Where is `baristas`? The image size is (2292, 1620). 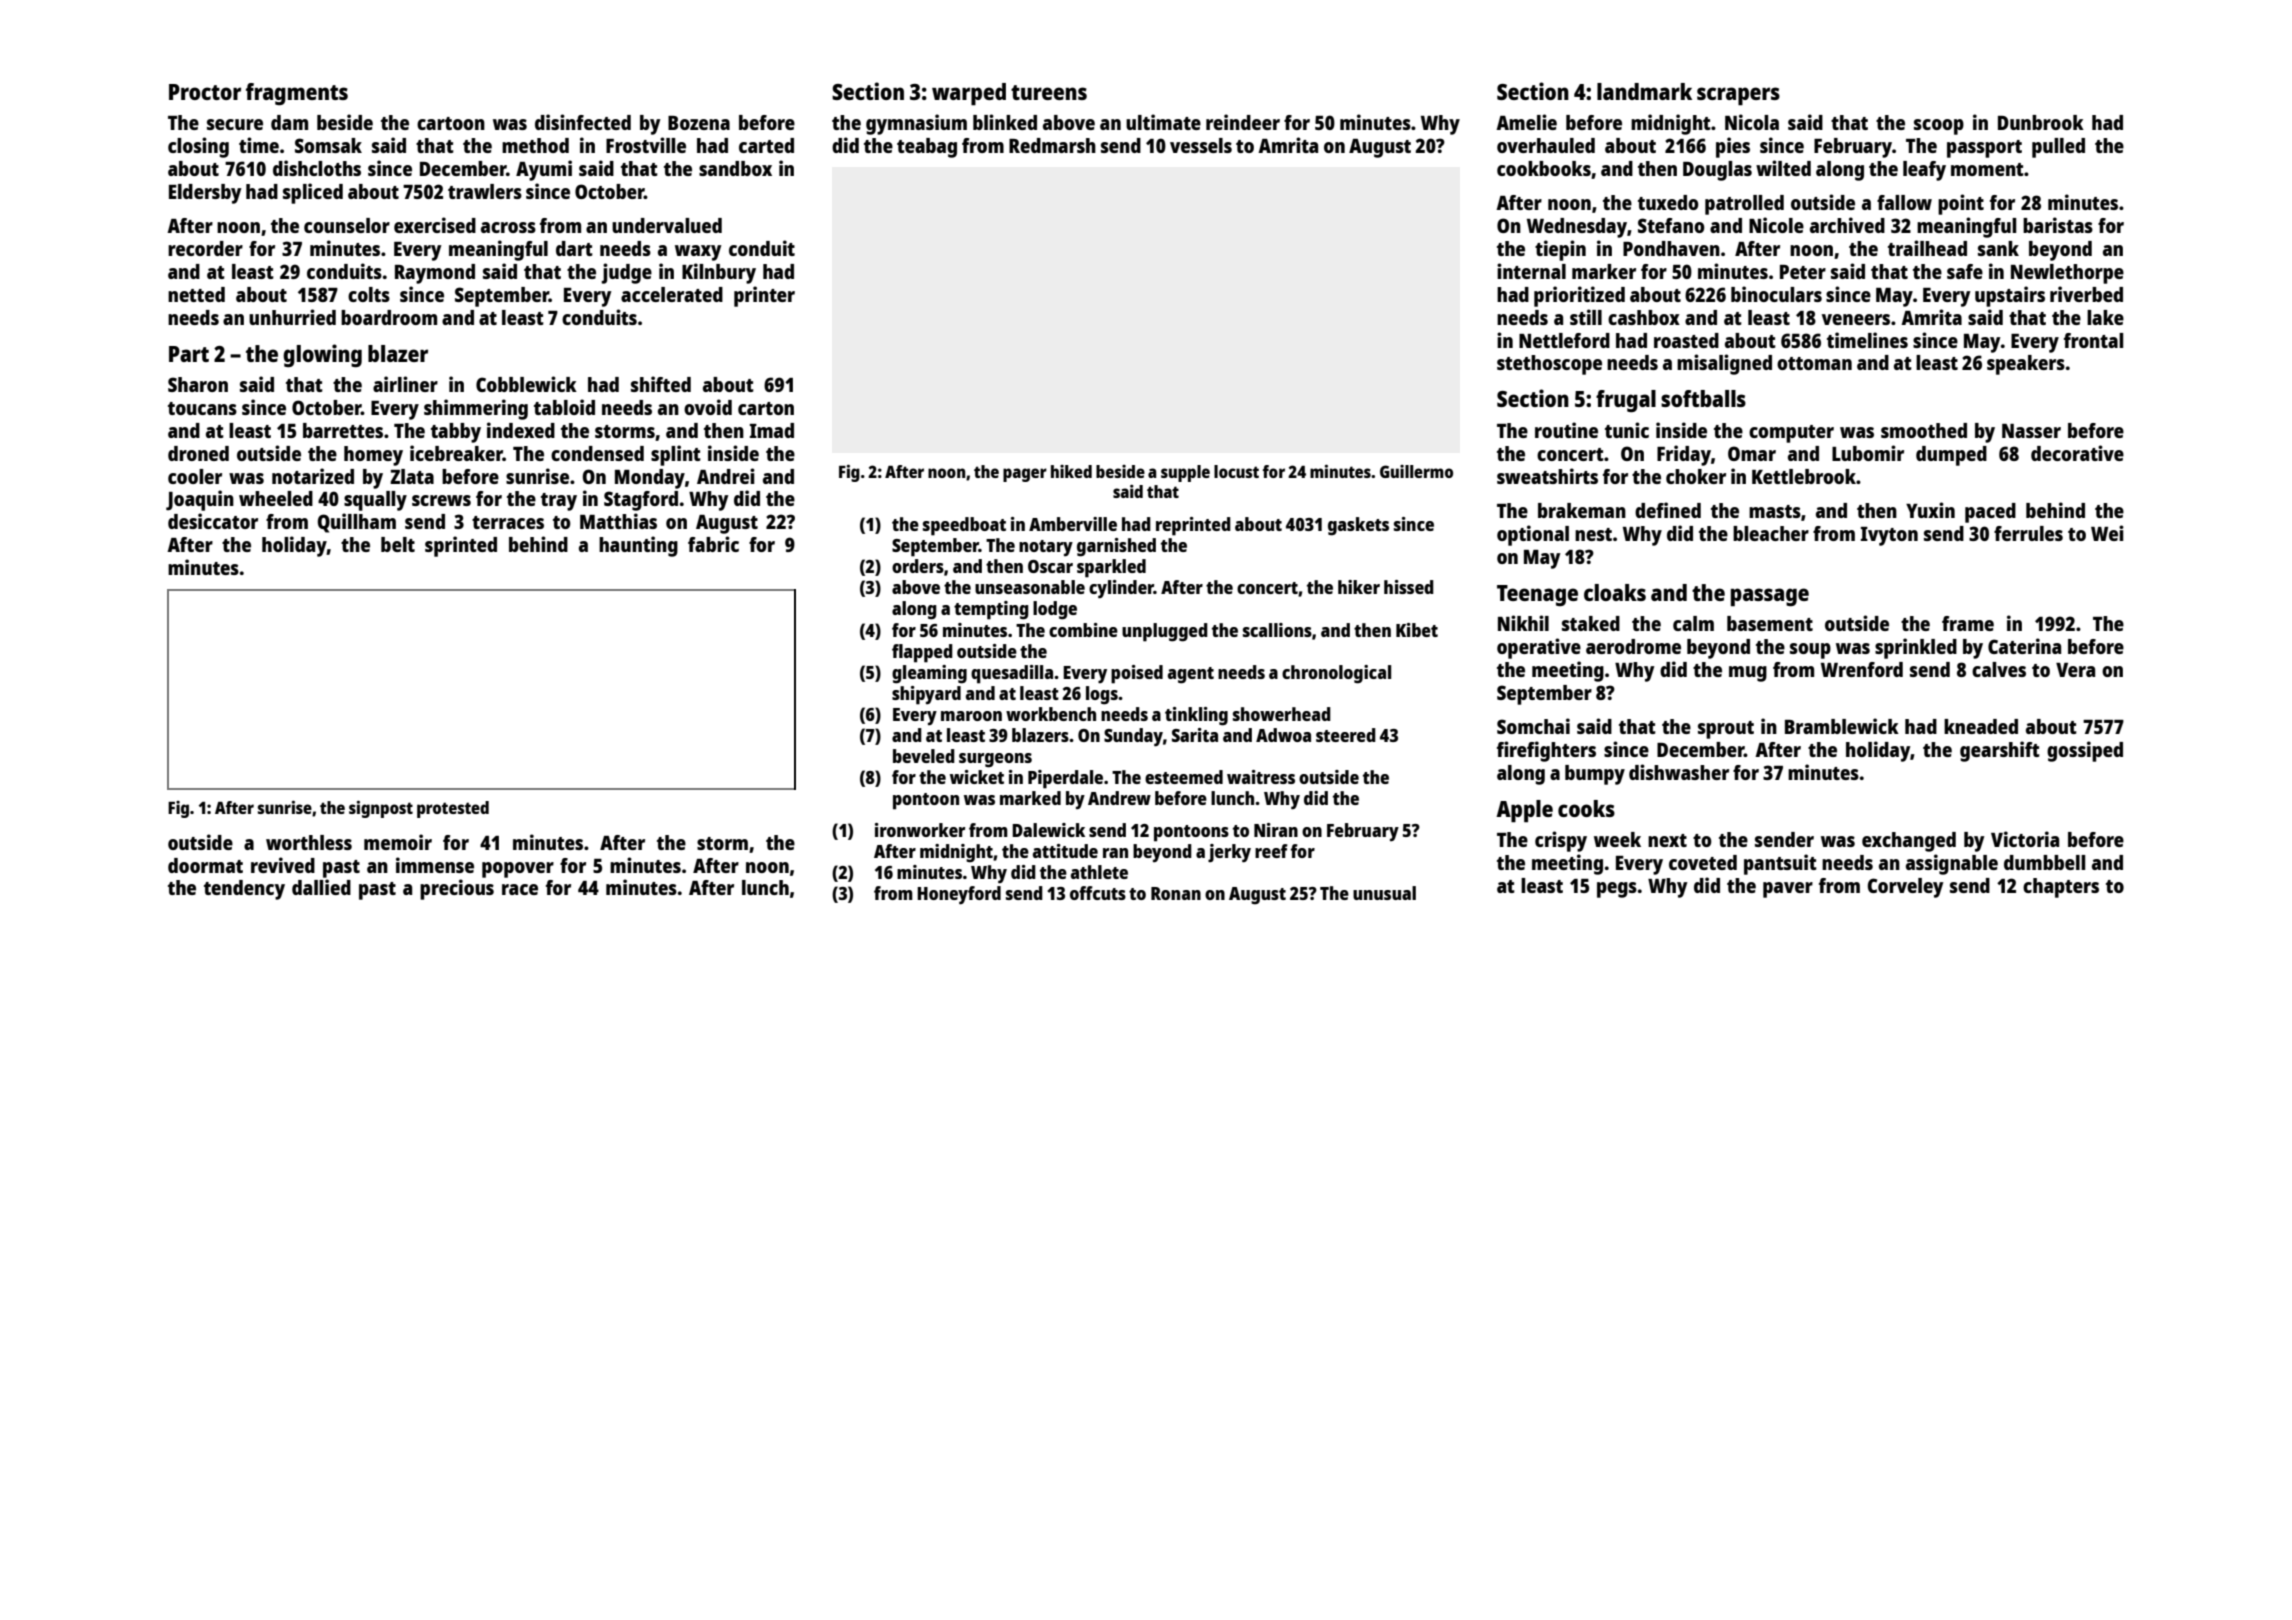 baristas is located at coordinates (2058, 225).
